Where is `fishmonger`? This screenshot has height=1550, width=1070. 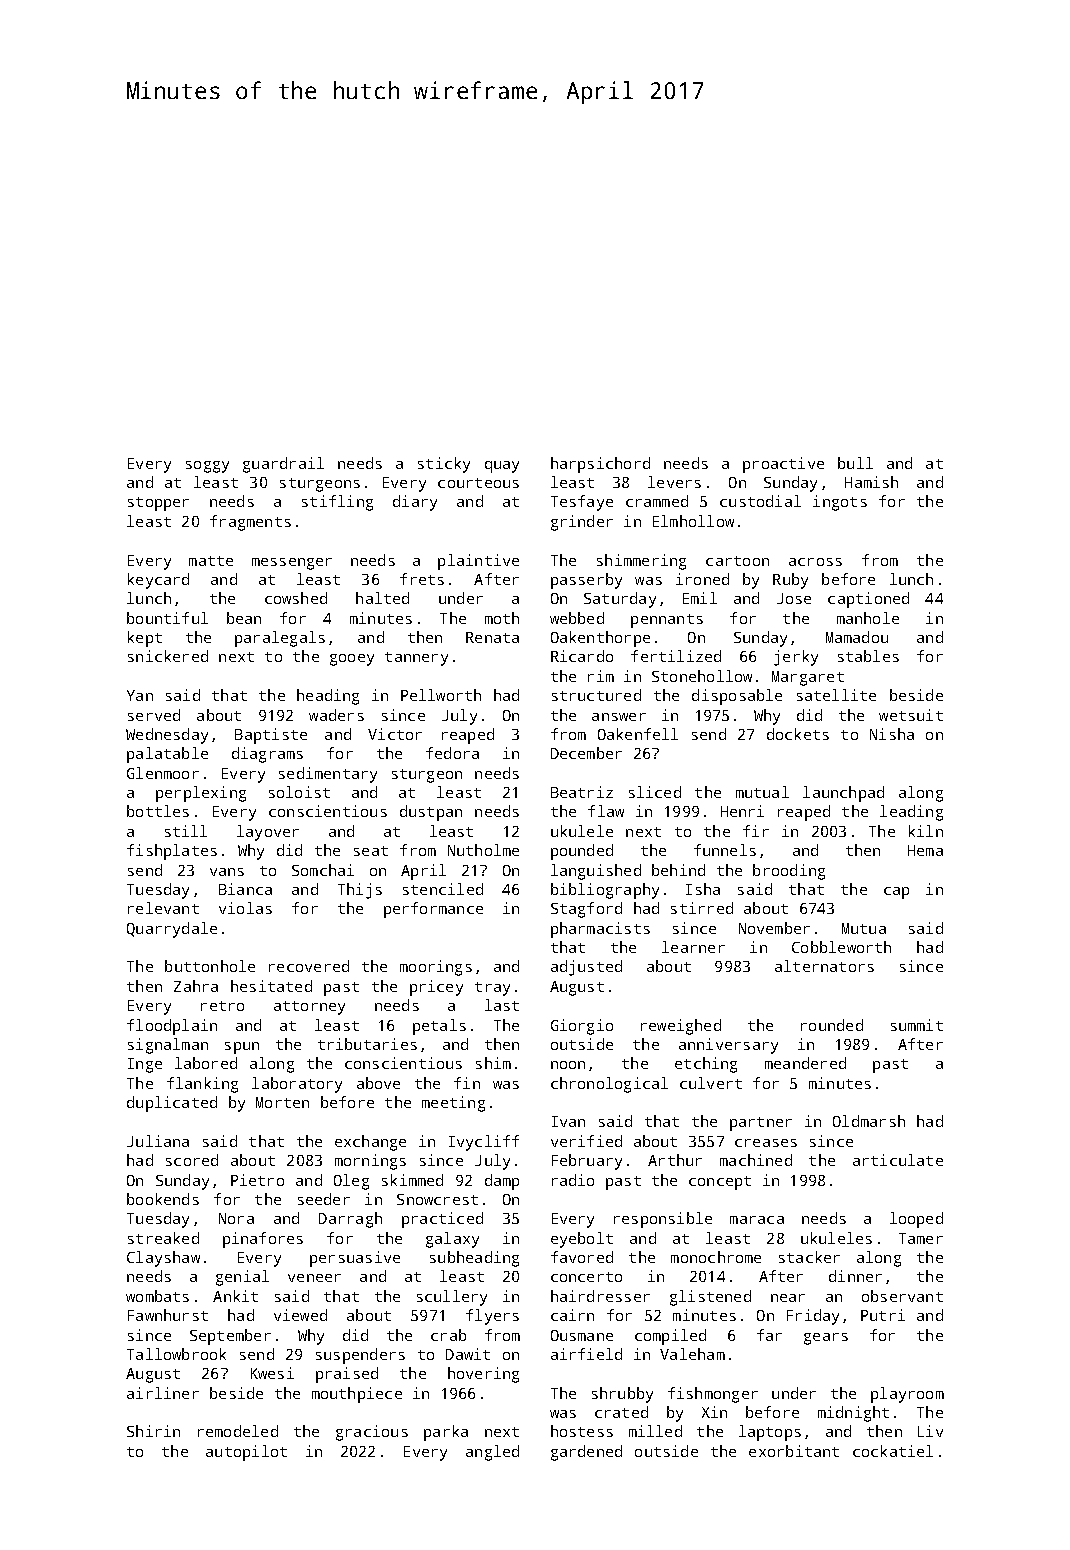
fishmonger is located at coordinates (713, 1395).
